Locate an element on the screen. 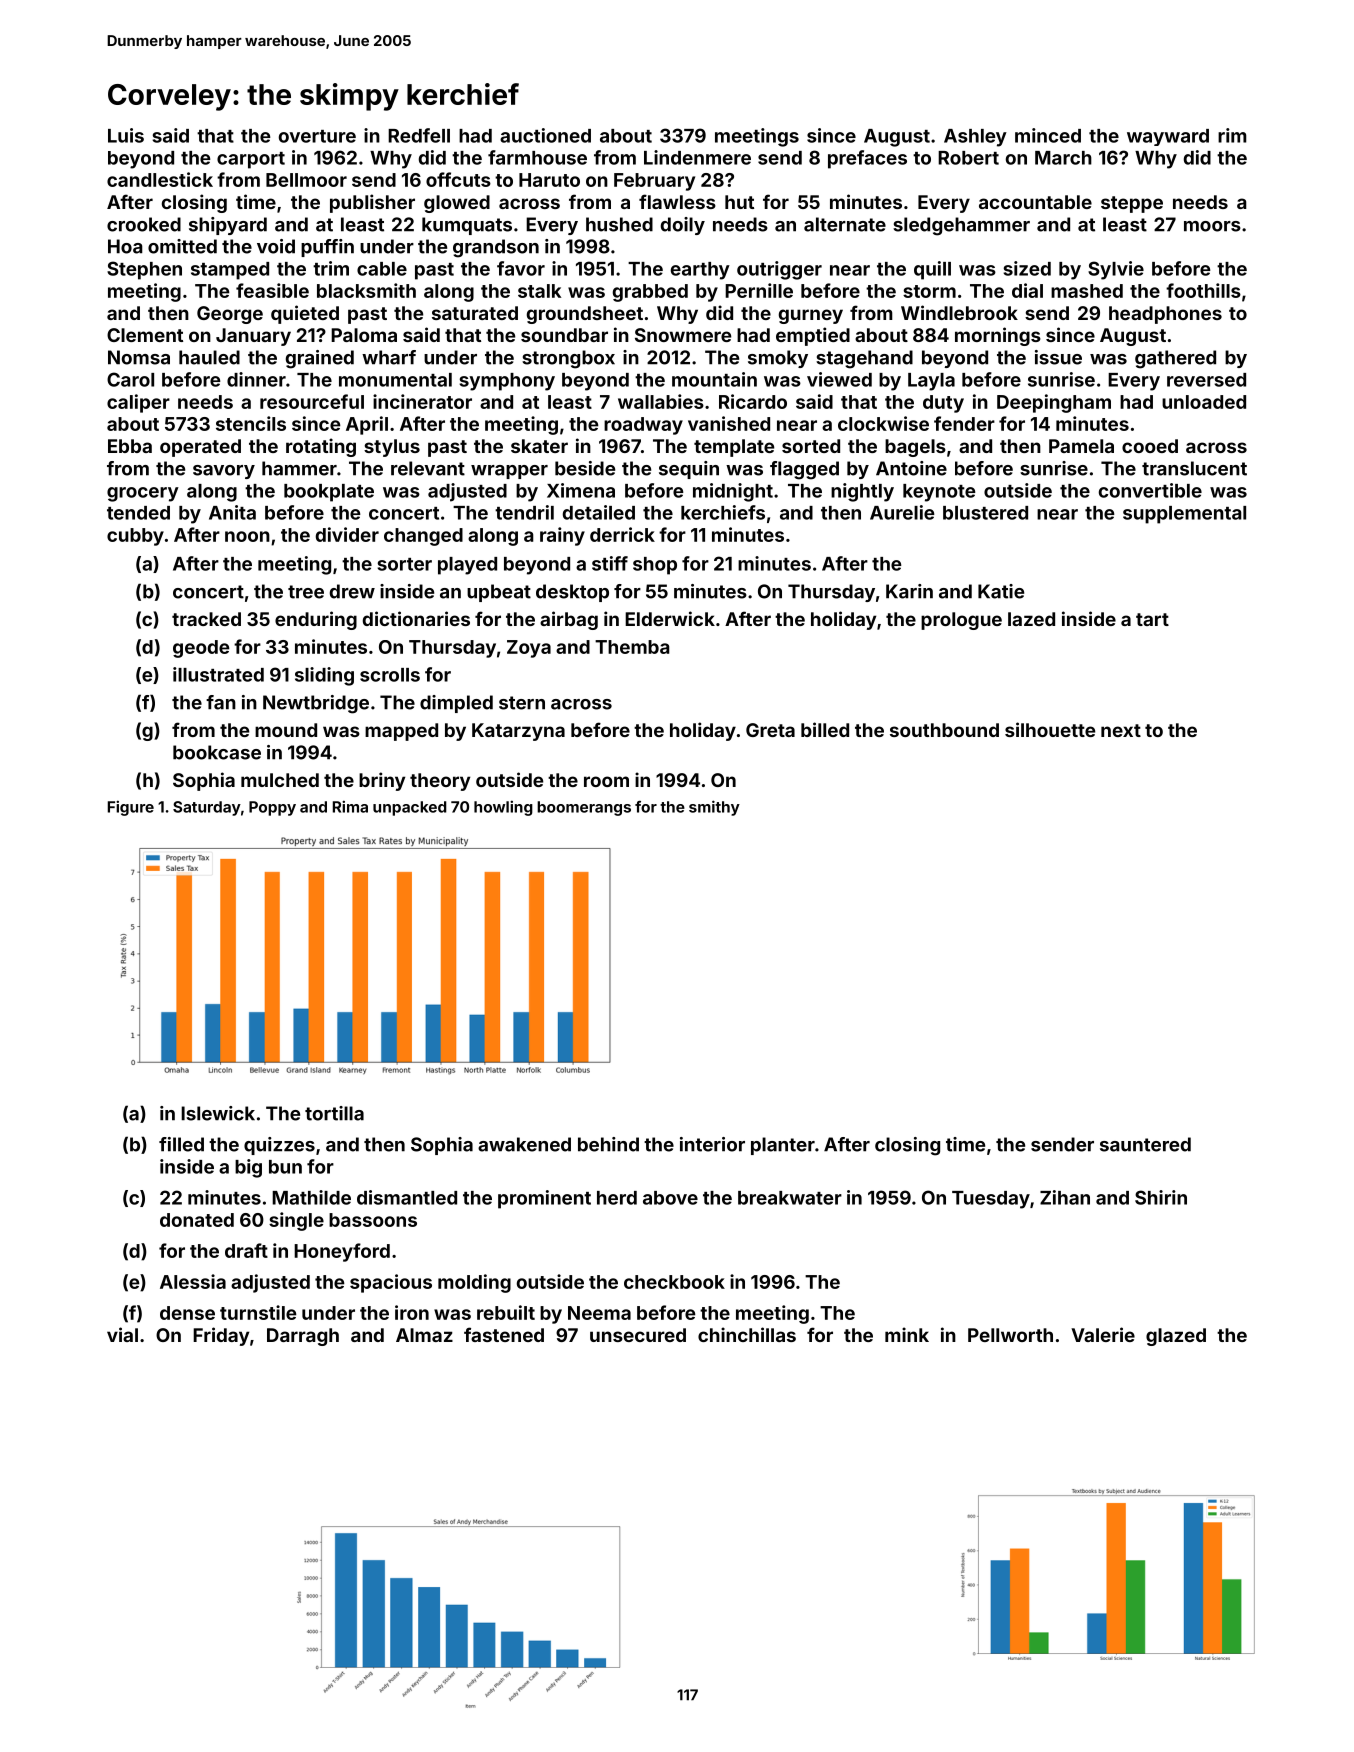 This screenshot has width=1354, height=1752. sauntered is located at coordinates (1145, 1144).
